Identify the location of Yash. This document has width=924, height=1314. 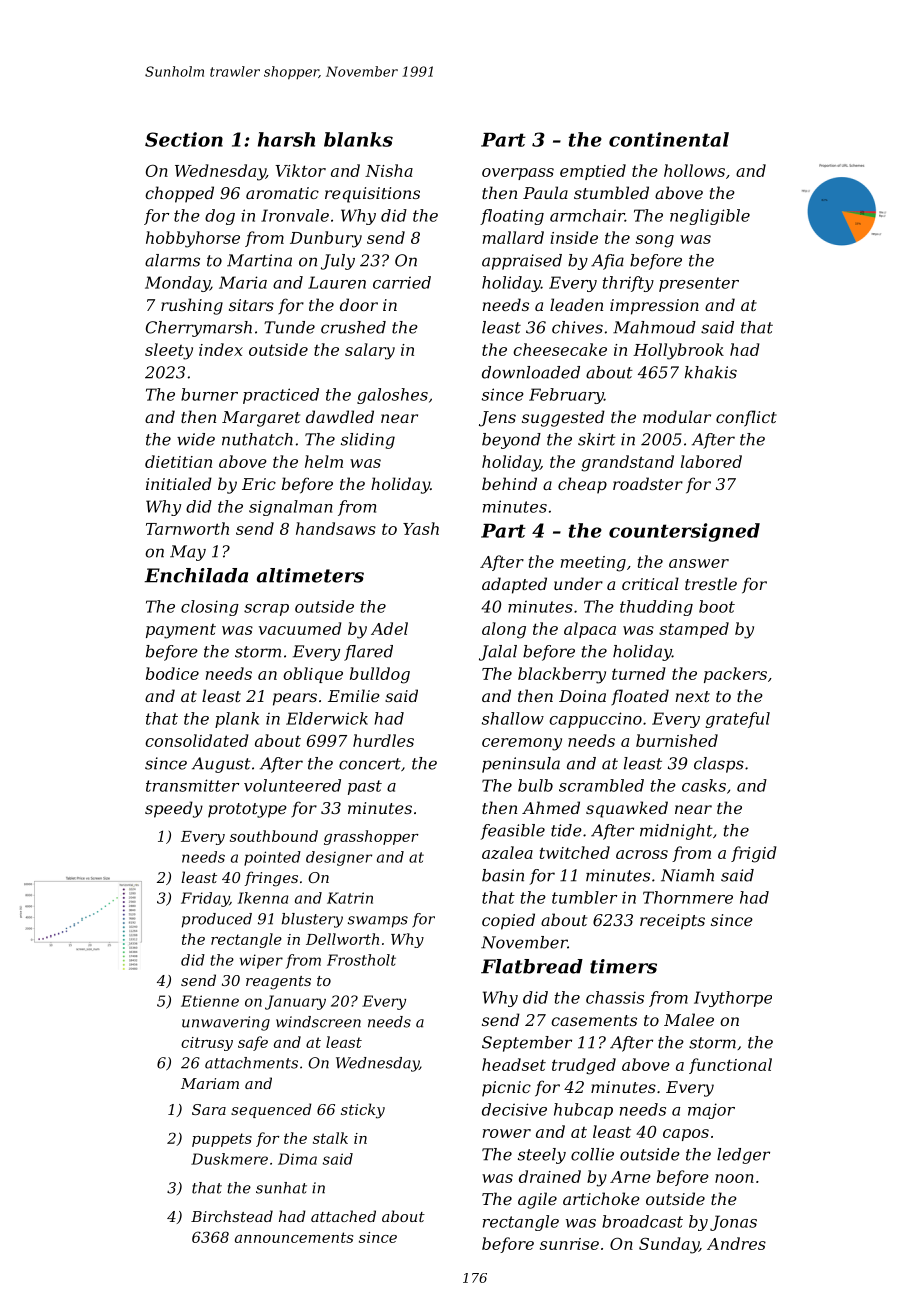
(421, 528).
